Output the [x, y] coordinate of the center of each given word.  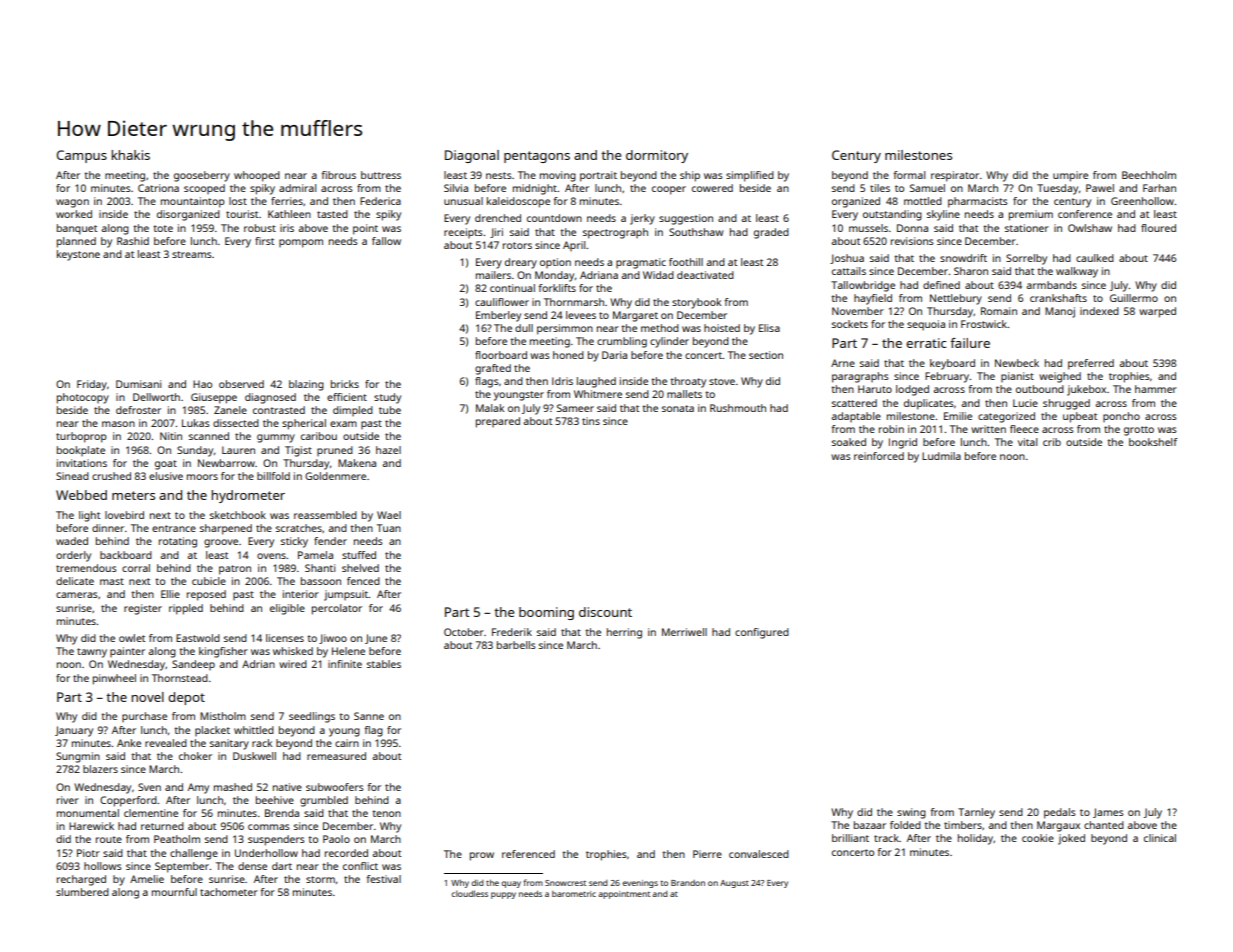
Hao [202, 384]
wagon [72, 203]
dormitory [657, 156]
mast [112, 581]
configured [762, 633]
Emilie [958, 416]
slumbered [82, 892]
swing [911, 813]
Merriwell [684, 632]
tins [591, 421]
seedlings [312, 717]
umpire [1070, 176]
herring [624, 633]
